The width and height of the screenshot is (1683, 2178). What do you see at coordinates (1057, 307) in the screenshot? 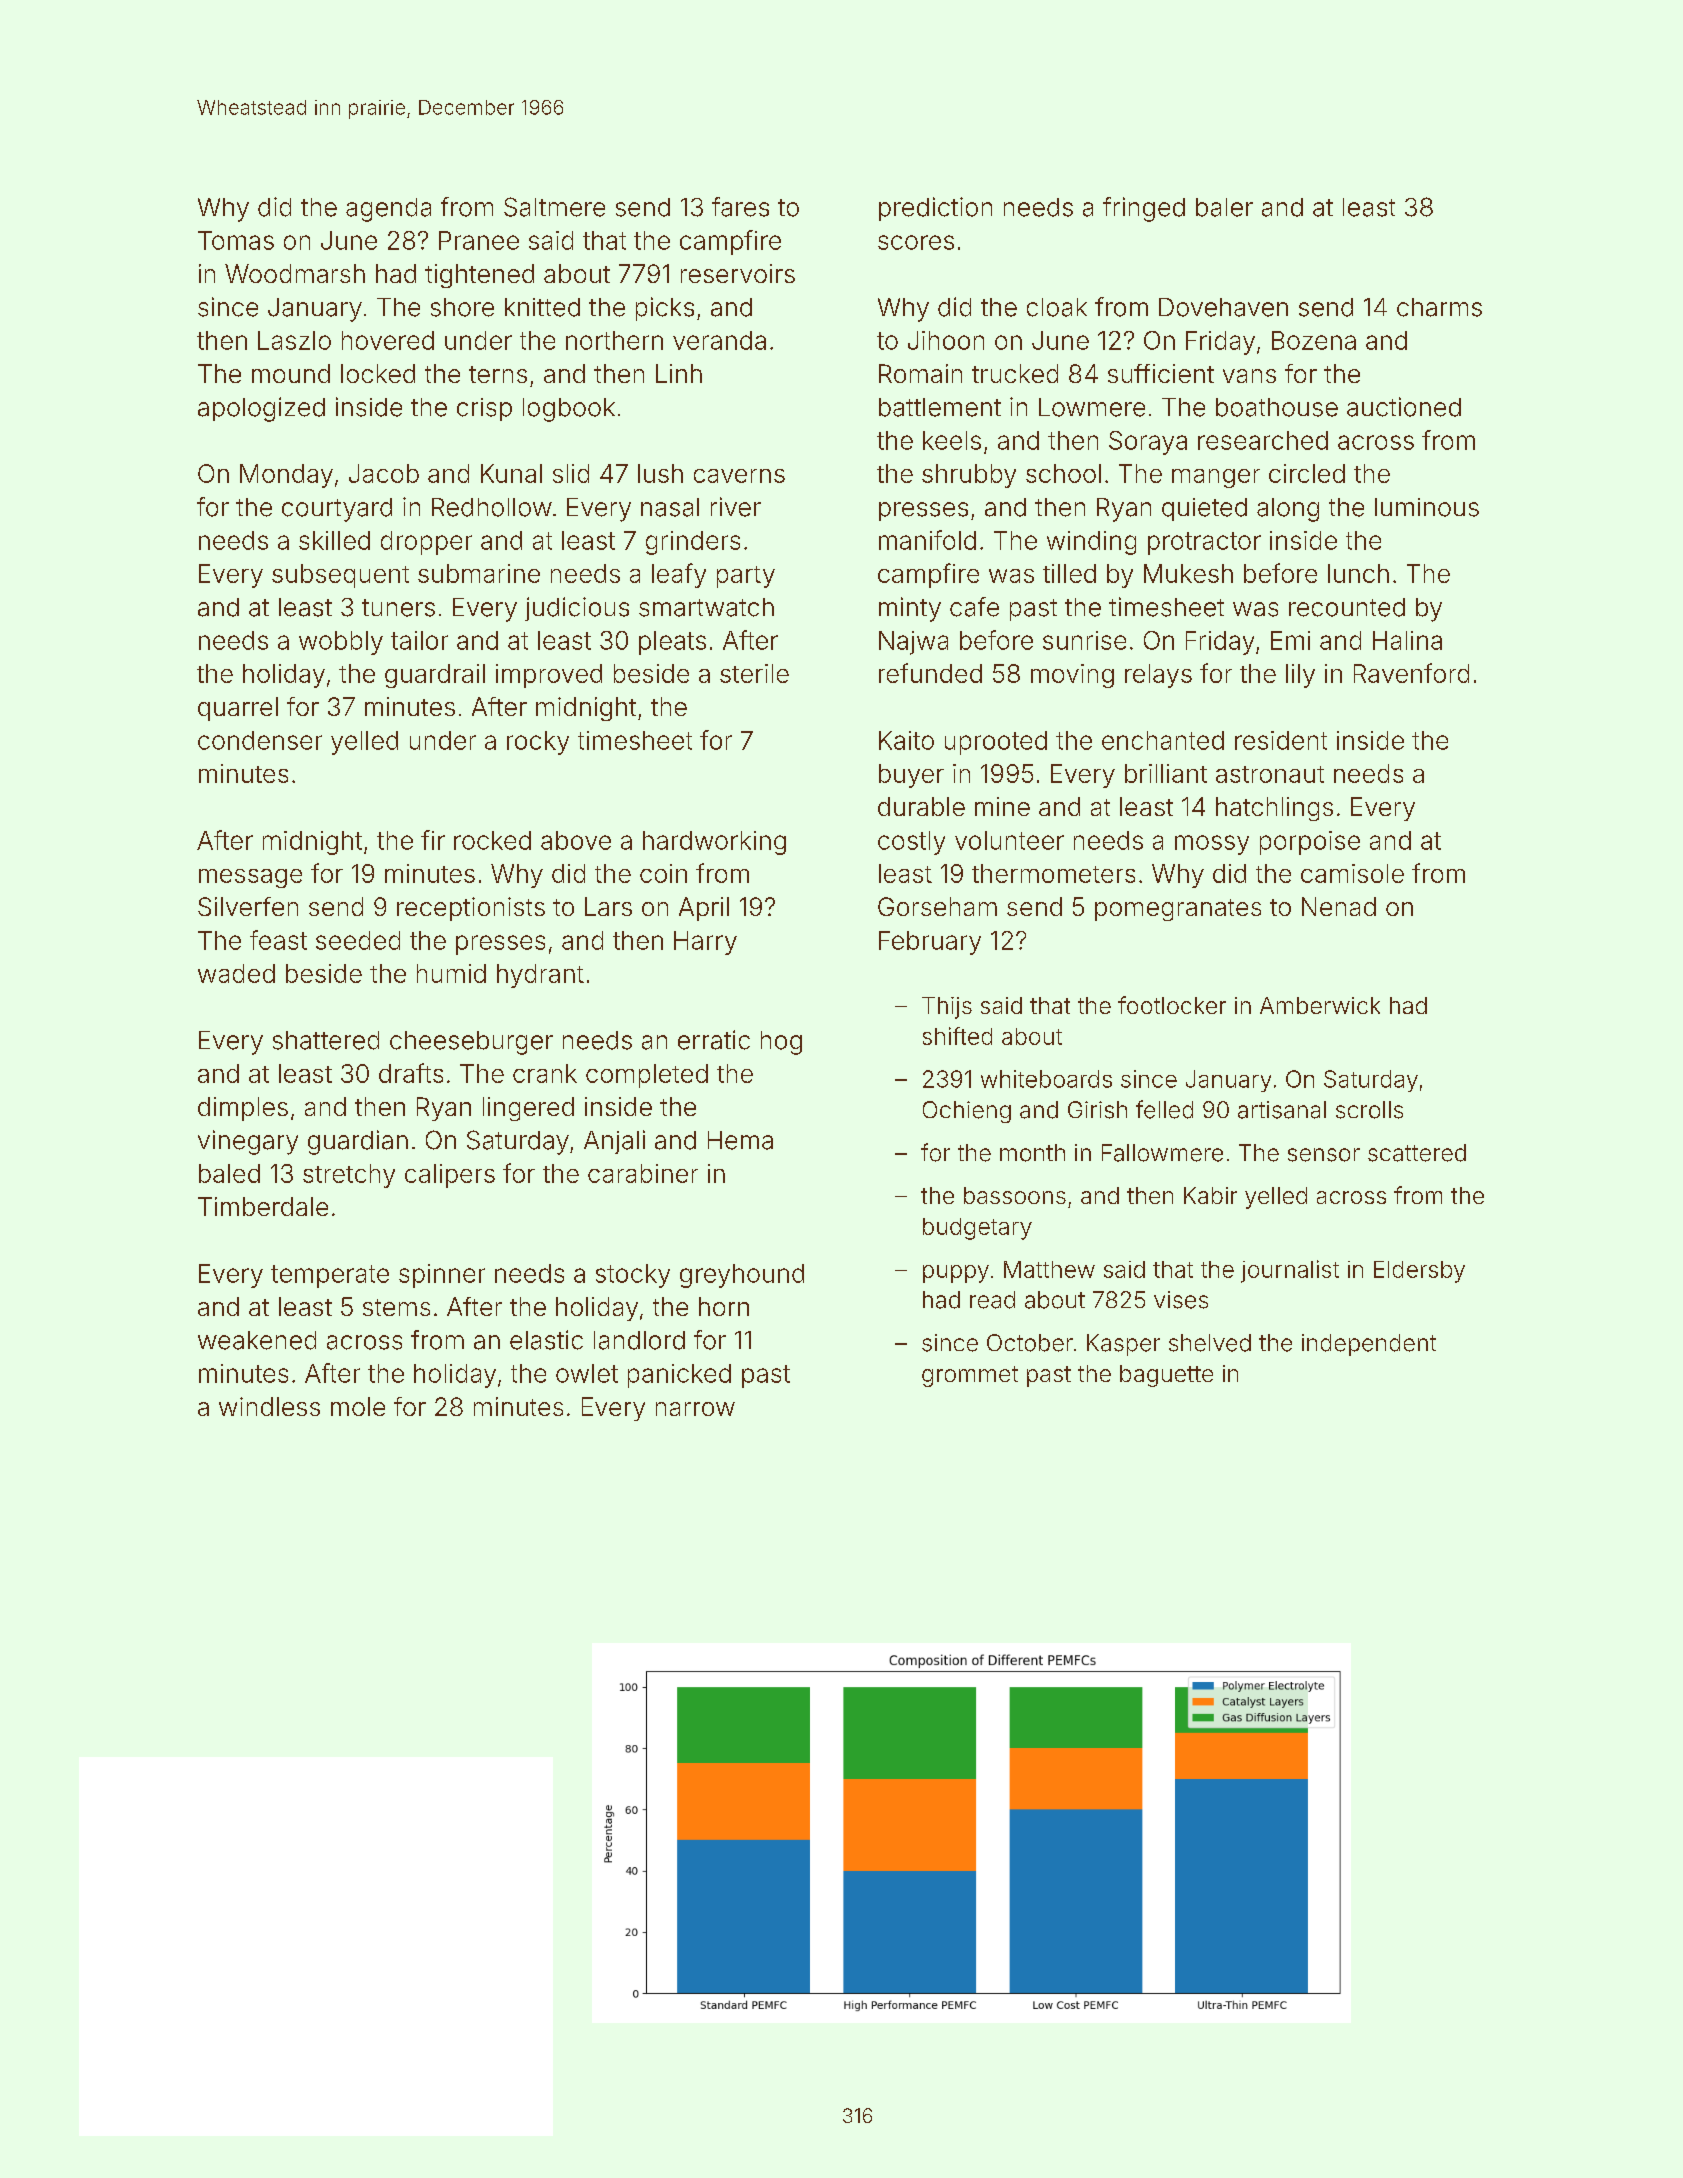
I see `cloak` at bounding box center [1057, 307].
